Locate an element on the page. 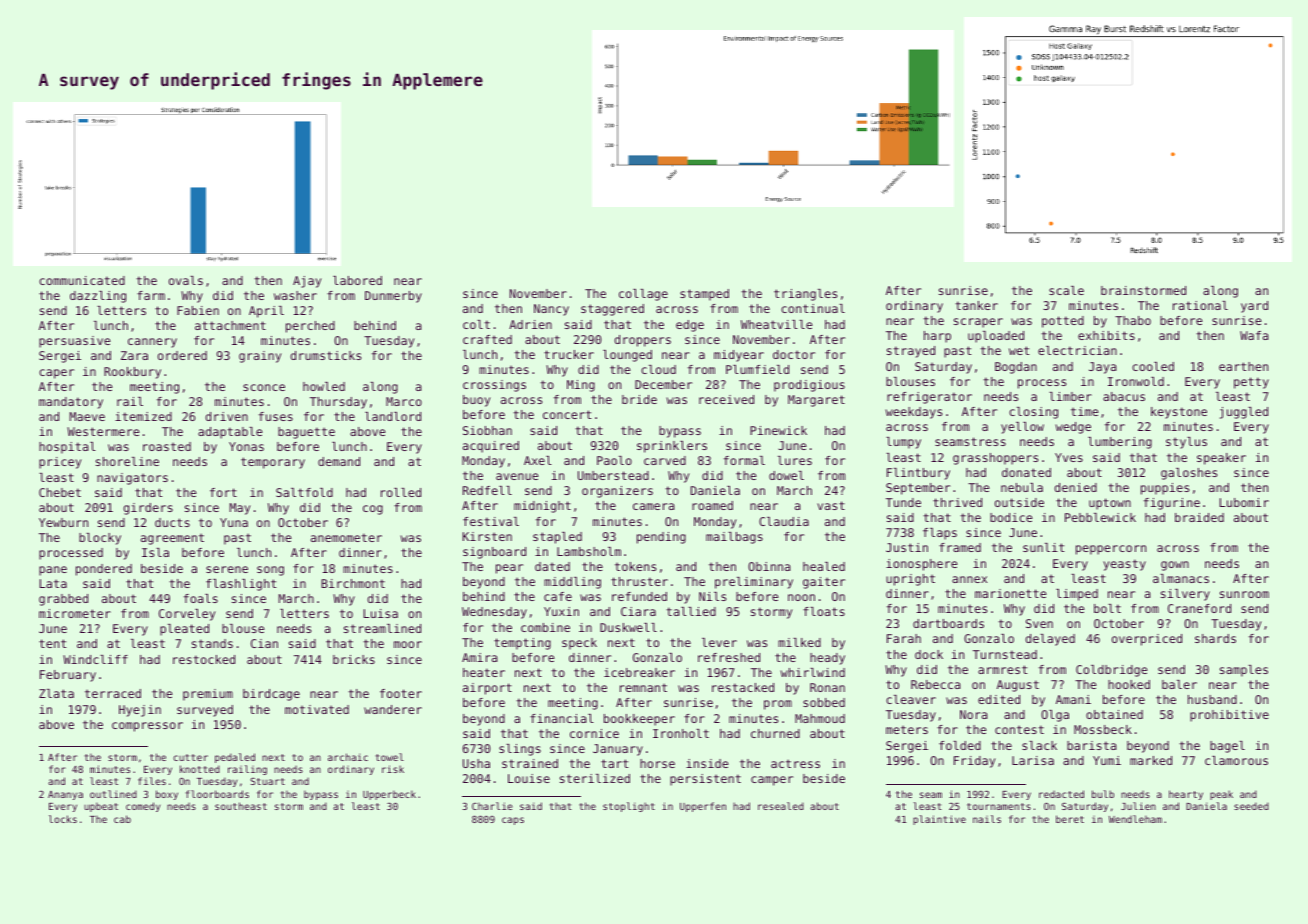 The height and width of the image is (924, 1308). Amira is located at coordinates (479, 657).
